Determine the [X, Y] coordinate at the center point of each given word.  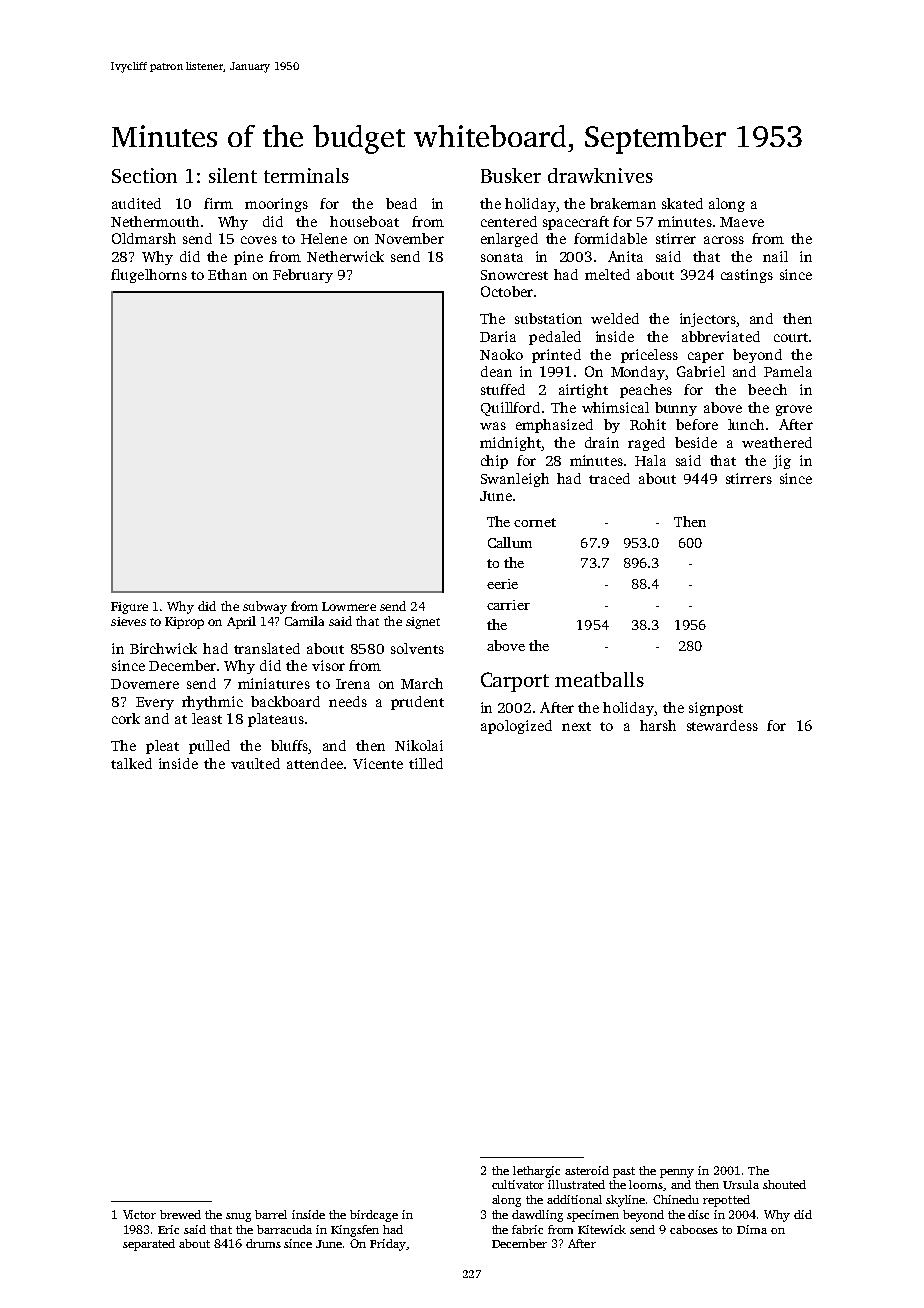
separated [149, 1245]
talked [131, 763]
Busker [511, 175]
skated [682, 203]
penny [677, 1173]
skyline [626, 1201]
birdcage [374, 1216]
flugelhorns [149, 276]
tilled [426, 763]
